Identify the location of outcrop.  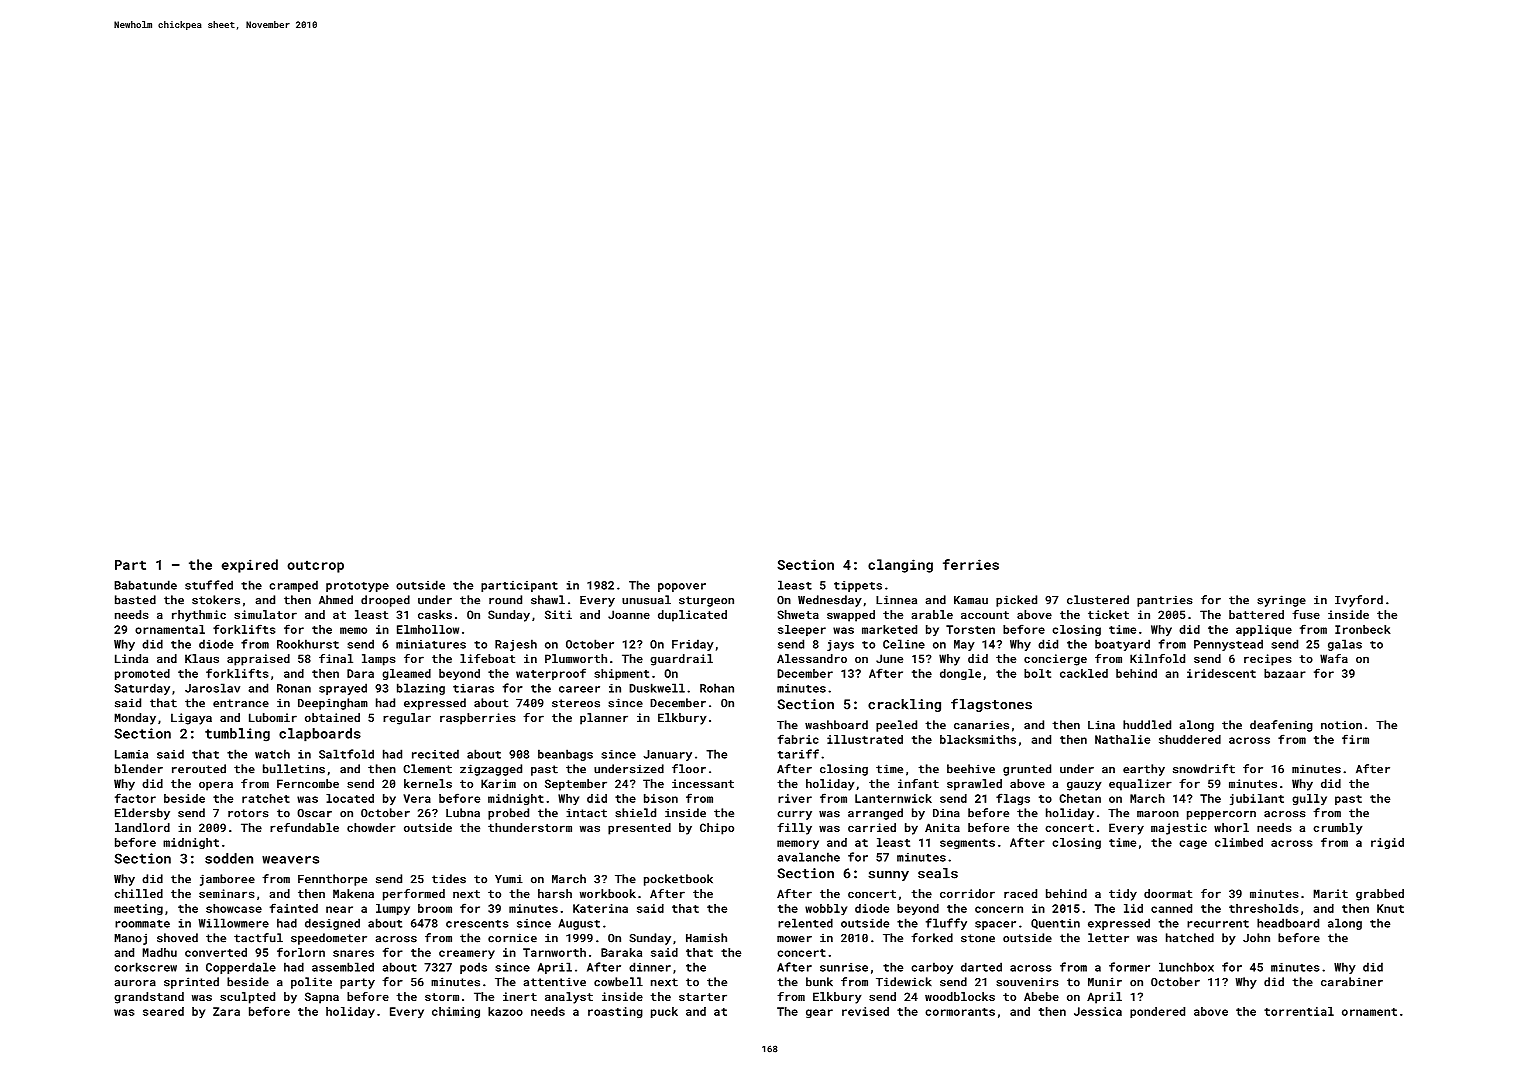
(315, 566).
